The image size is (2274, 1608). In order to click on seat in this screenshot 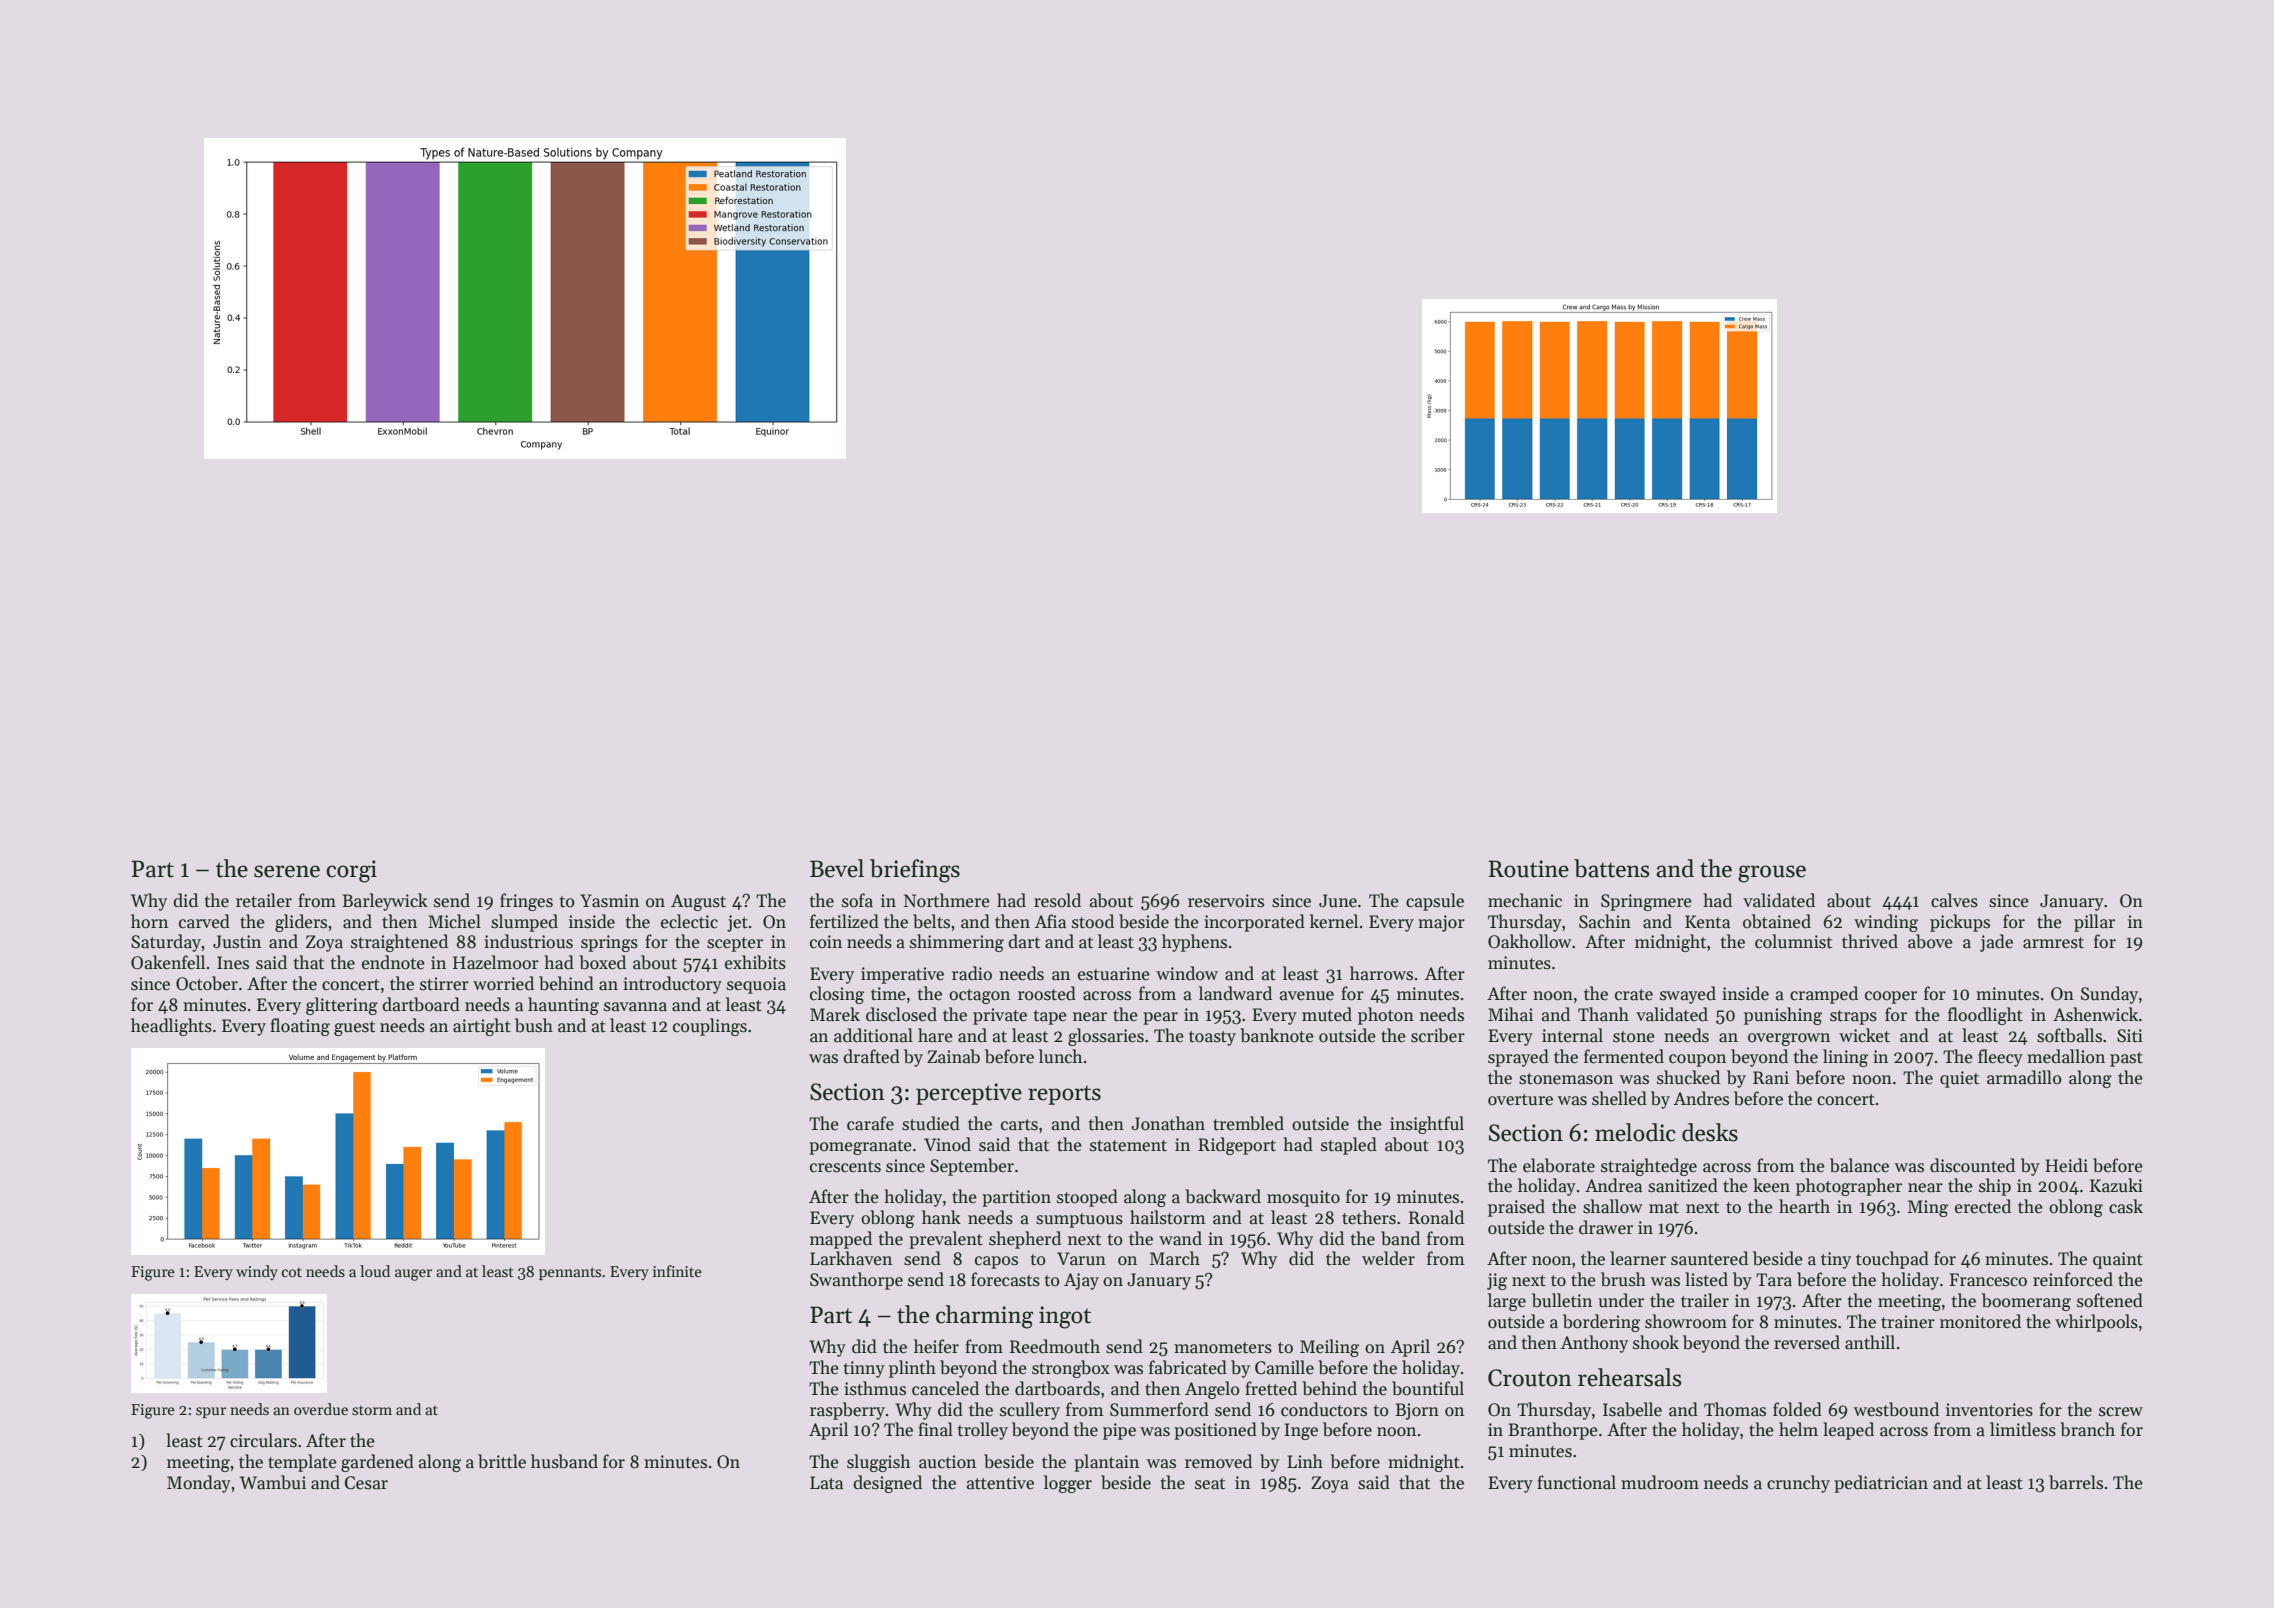, I will do `click(1210, 1484)`.
